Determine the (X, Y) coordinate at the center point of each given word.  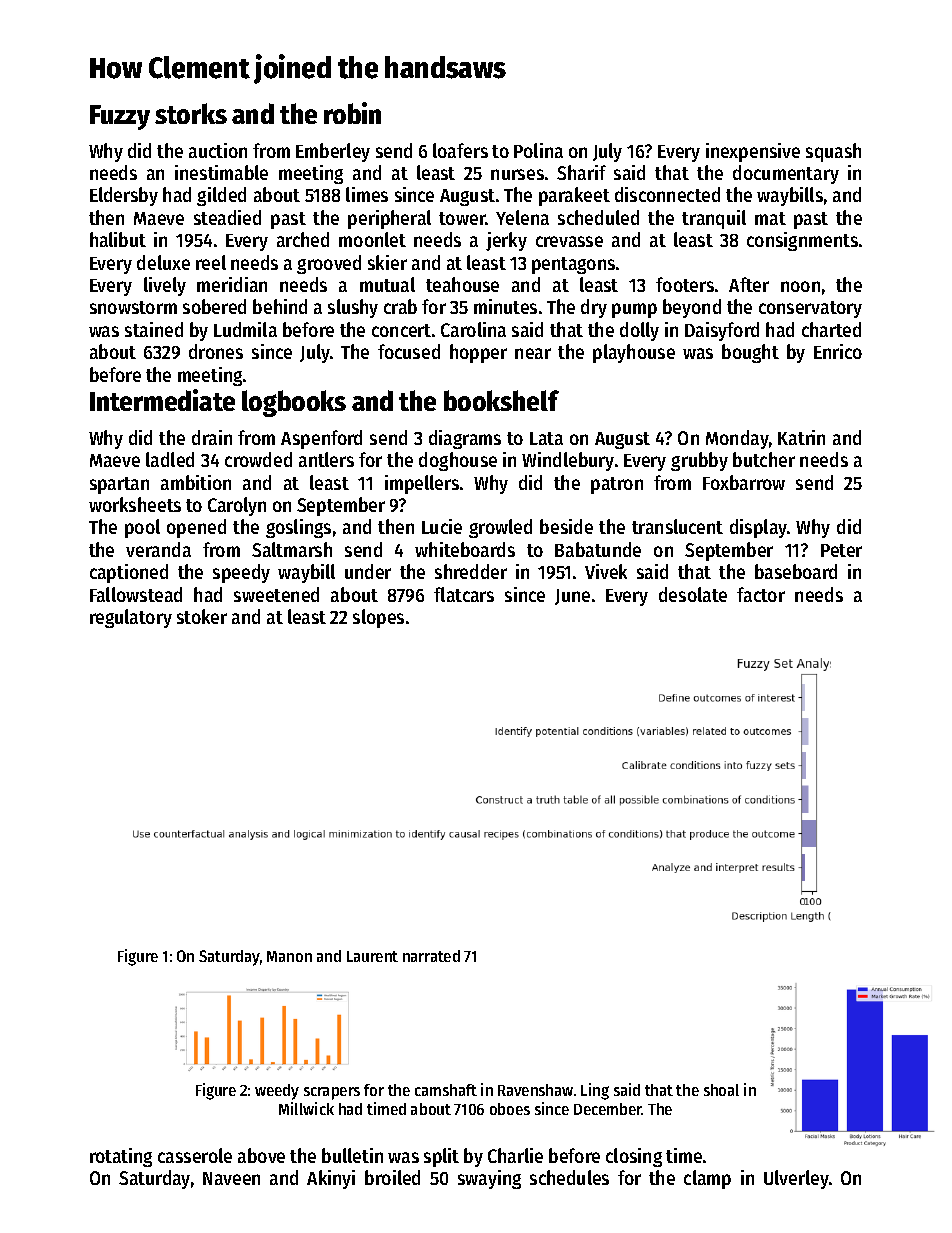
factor (761, 594)
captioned (129, 573)
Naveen (231, 1178)
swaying (489, 1179)
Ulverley (796, 1179)
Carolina (473, 329)
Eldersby (124, 196)
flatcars (464, 594)
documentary (786, 174)
